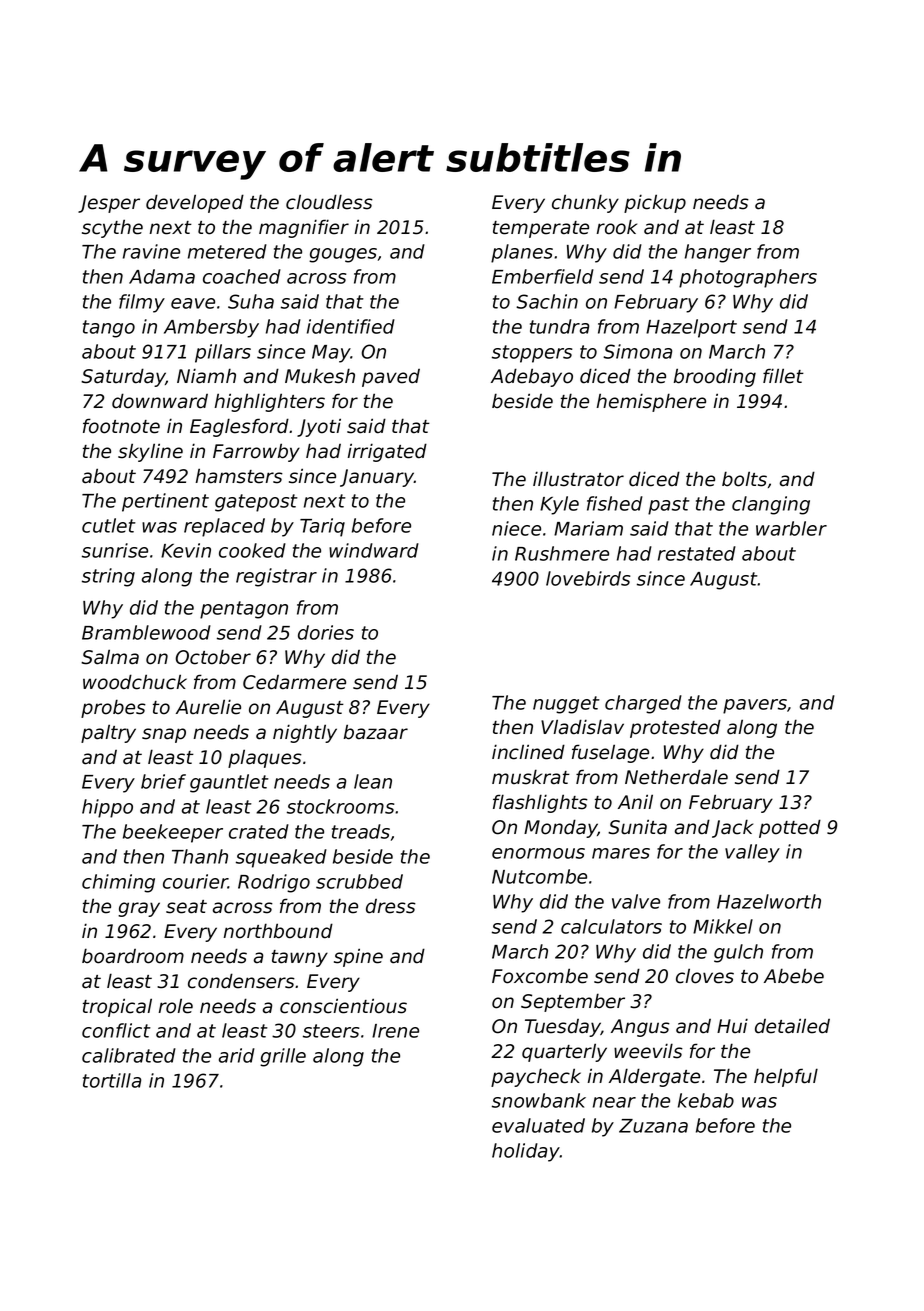 This screenshot has height=1311, width=924. I want to click on Monday, so click(561, 828).
